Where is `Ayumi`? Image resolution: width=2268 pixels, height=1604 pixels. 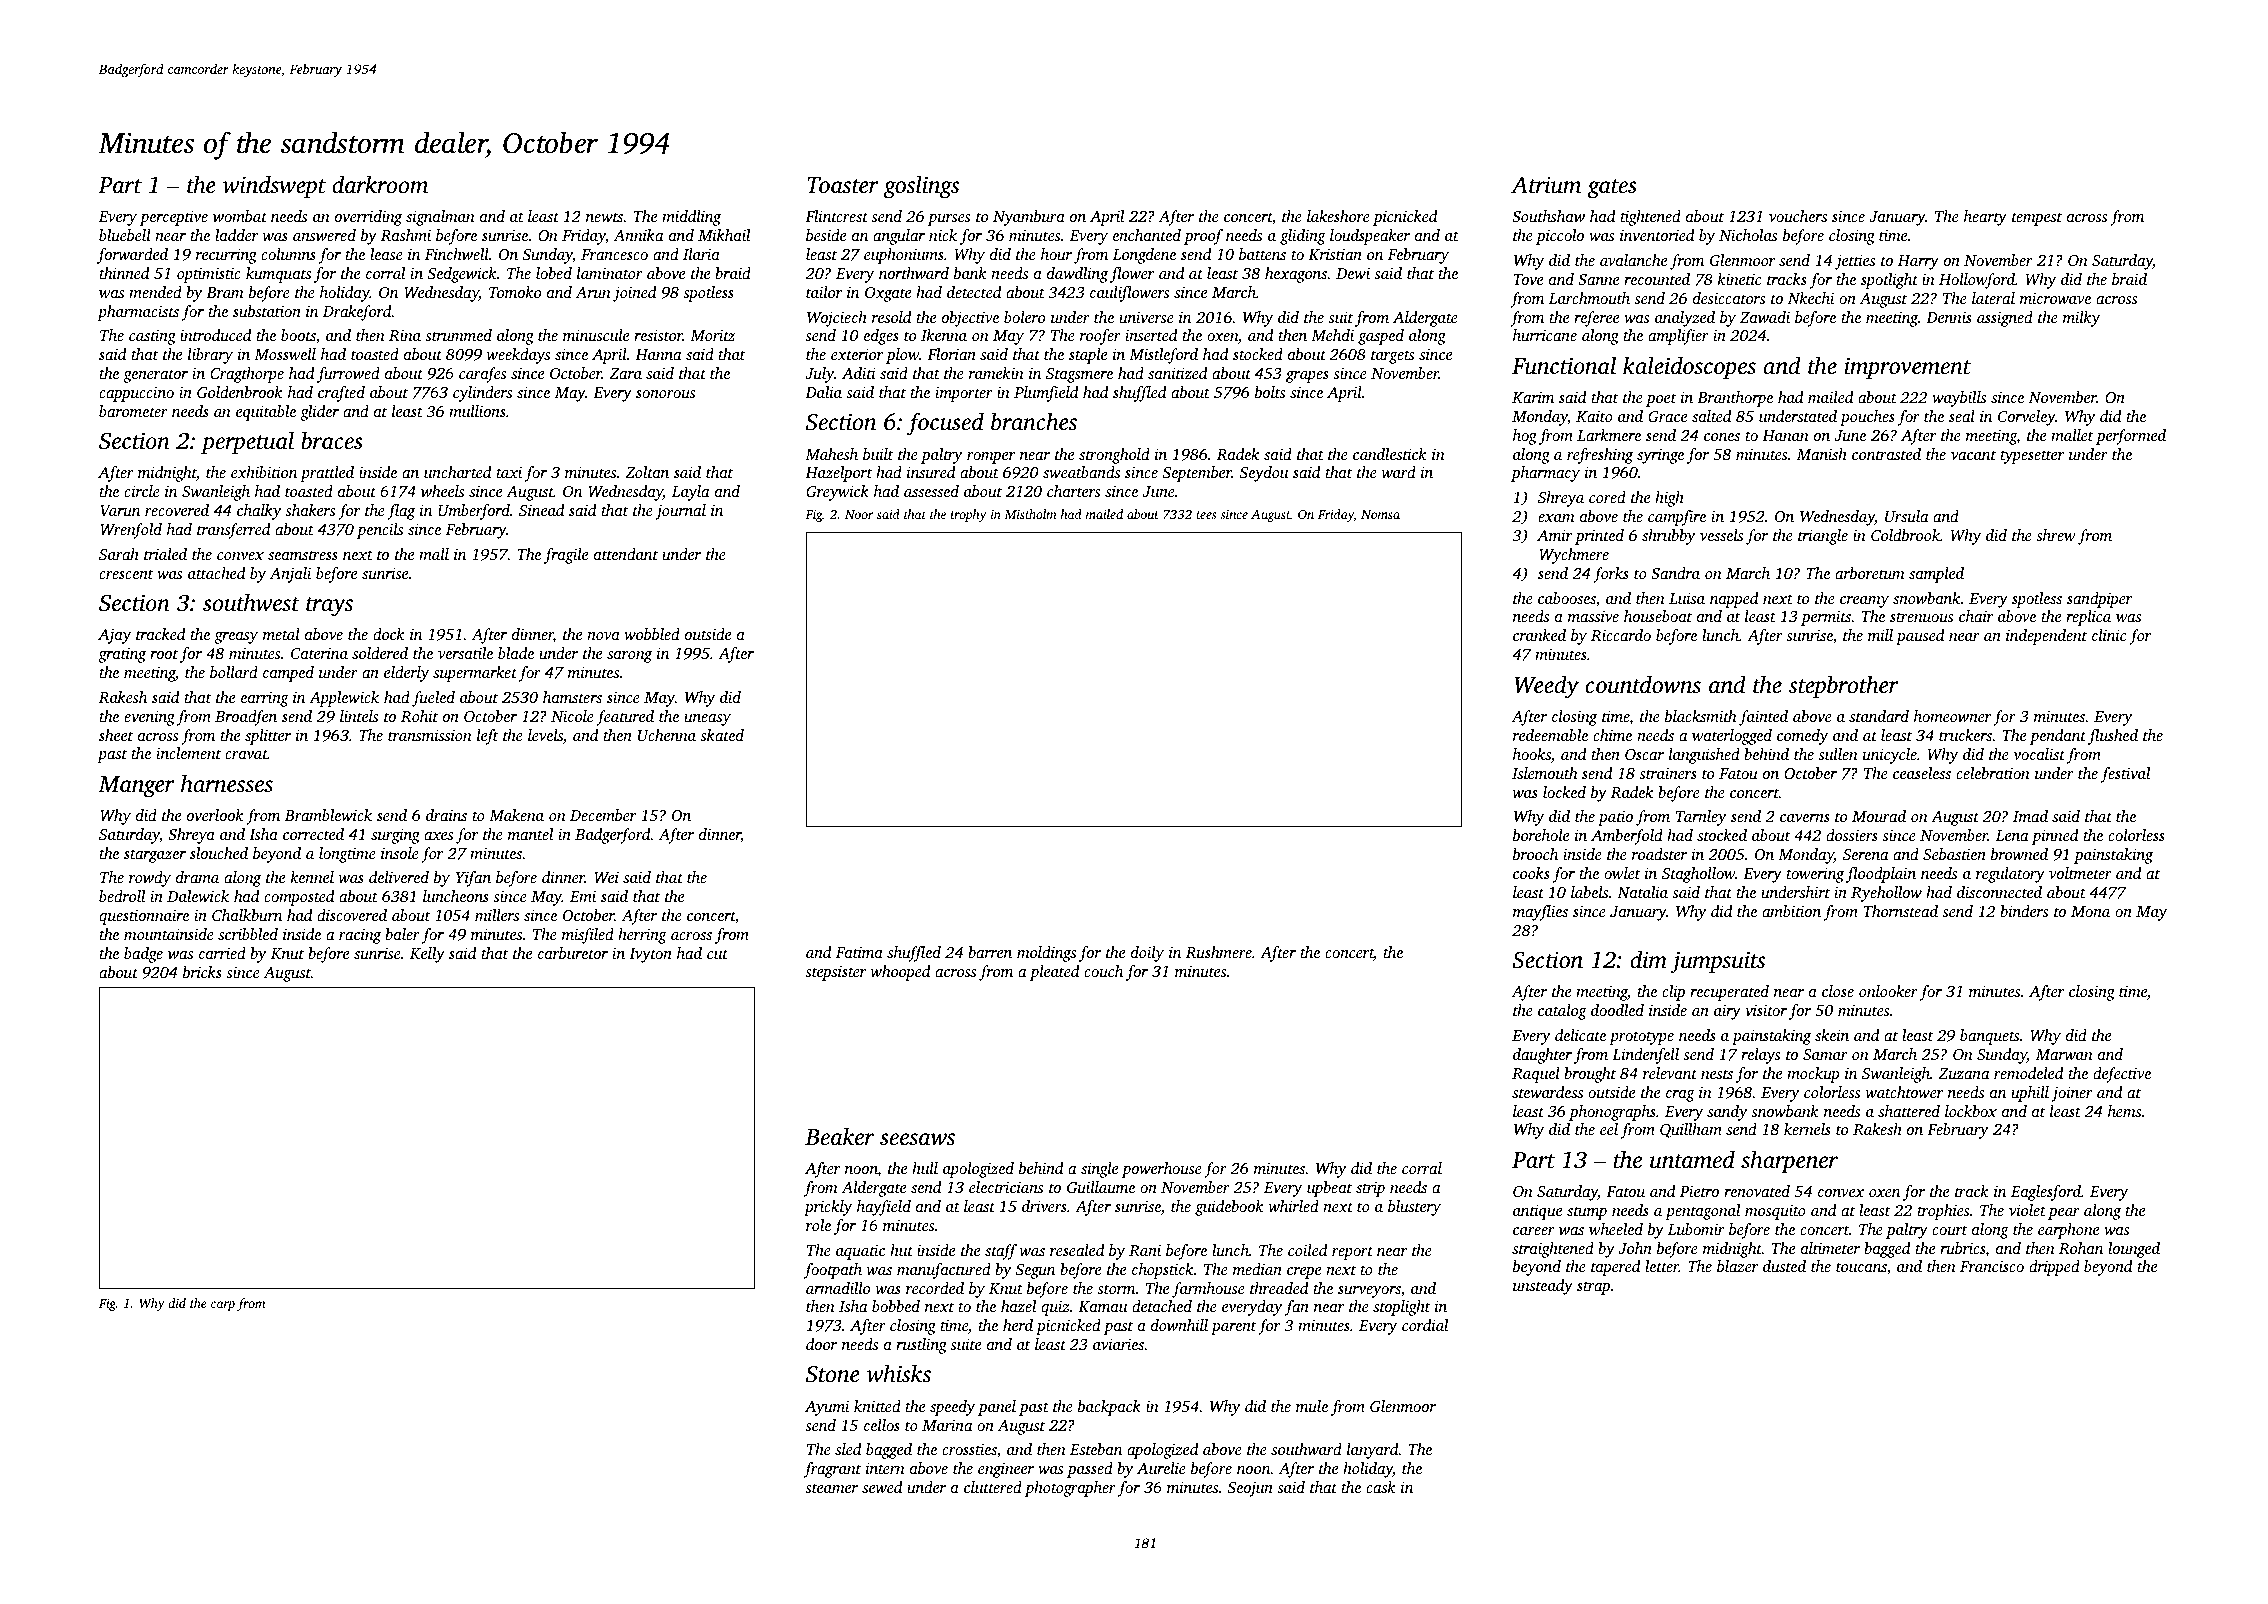 Ayumi is located at coordinates (827, 1408).
